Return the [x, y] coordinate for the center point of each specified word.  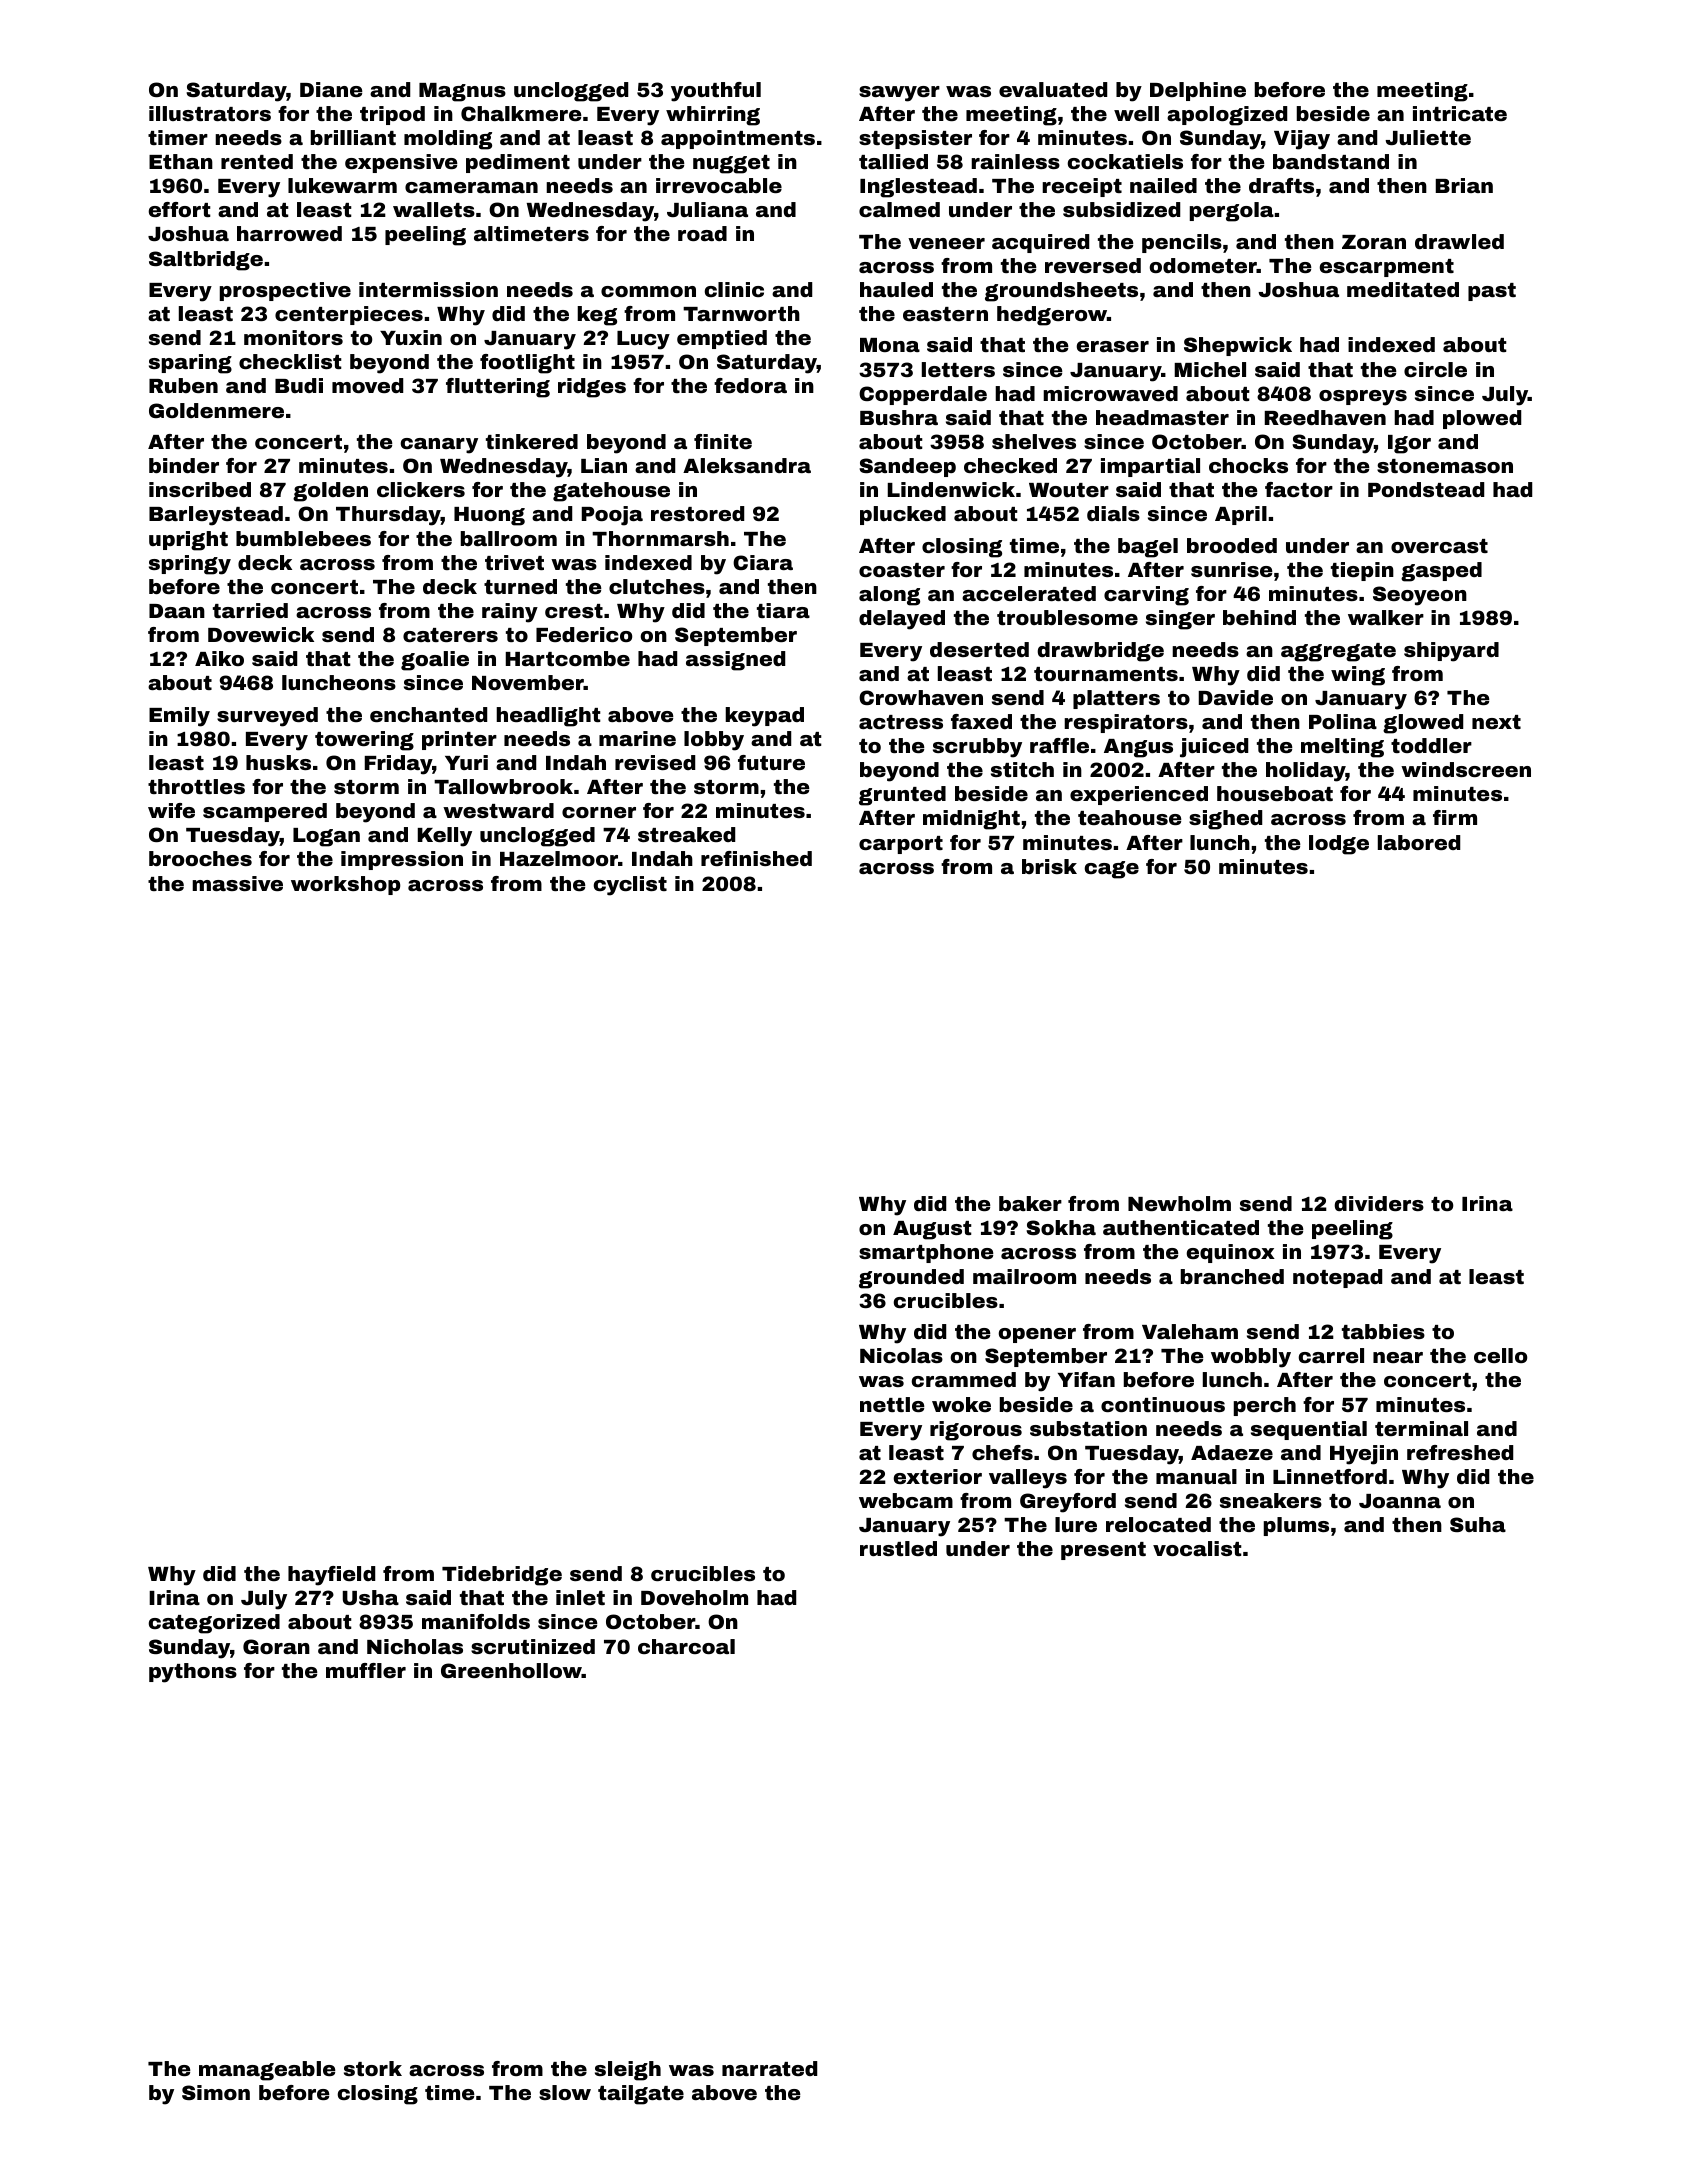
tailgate [641, 2095]
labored [1419, 842]
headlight [548, 717]
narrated [769, 2068]
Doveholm [694, 1597]
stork [373, 2068]
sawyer [899, 94]
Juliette [1428, 137]
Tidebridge [502, 1576]
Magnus [462, 92]
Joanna [1400, 1501]
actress [901, 722]
